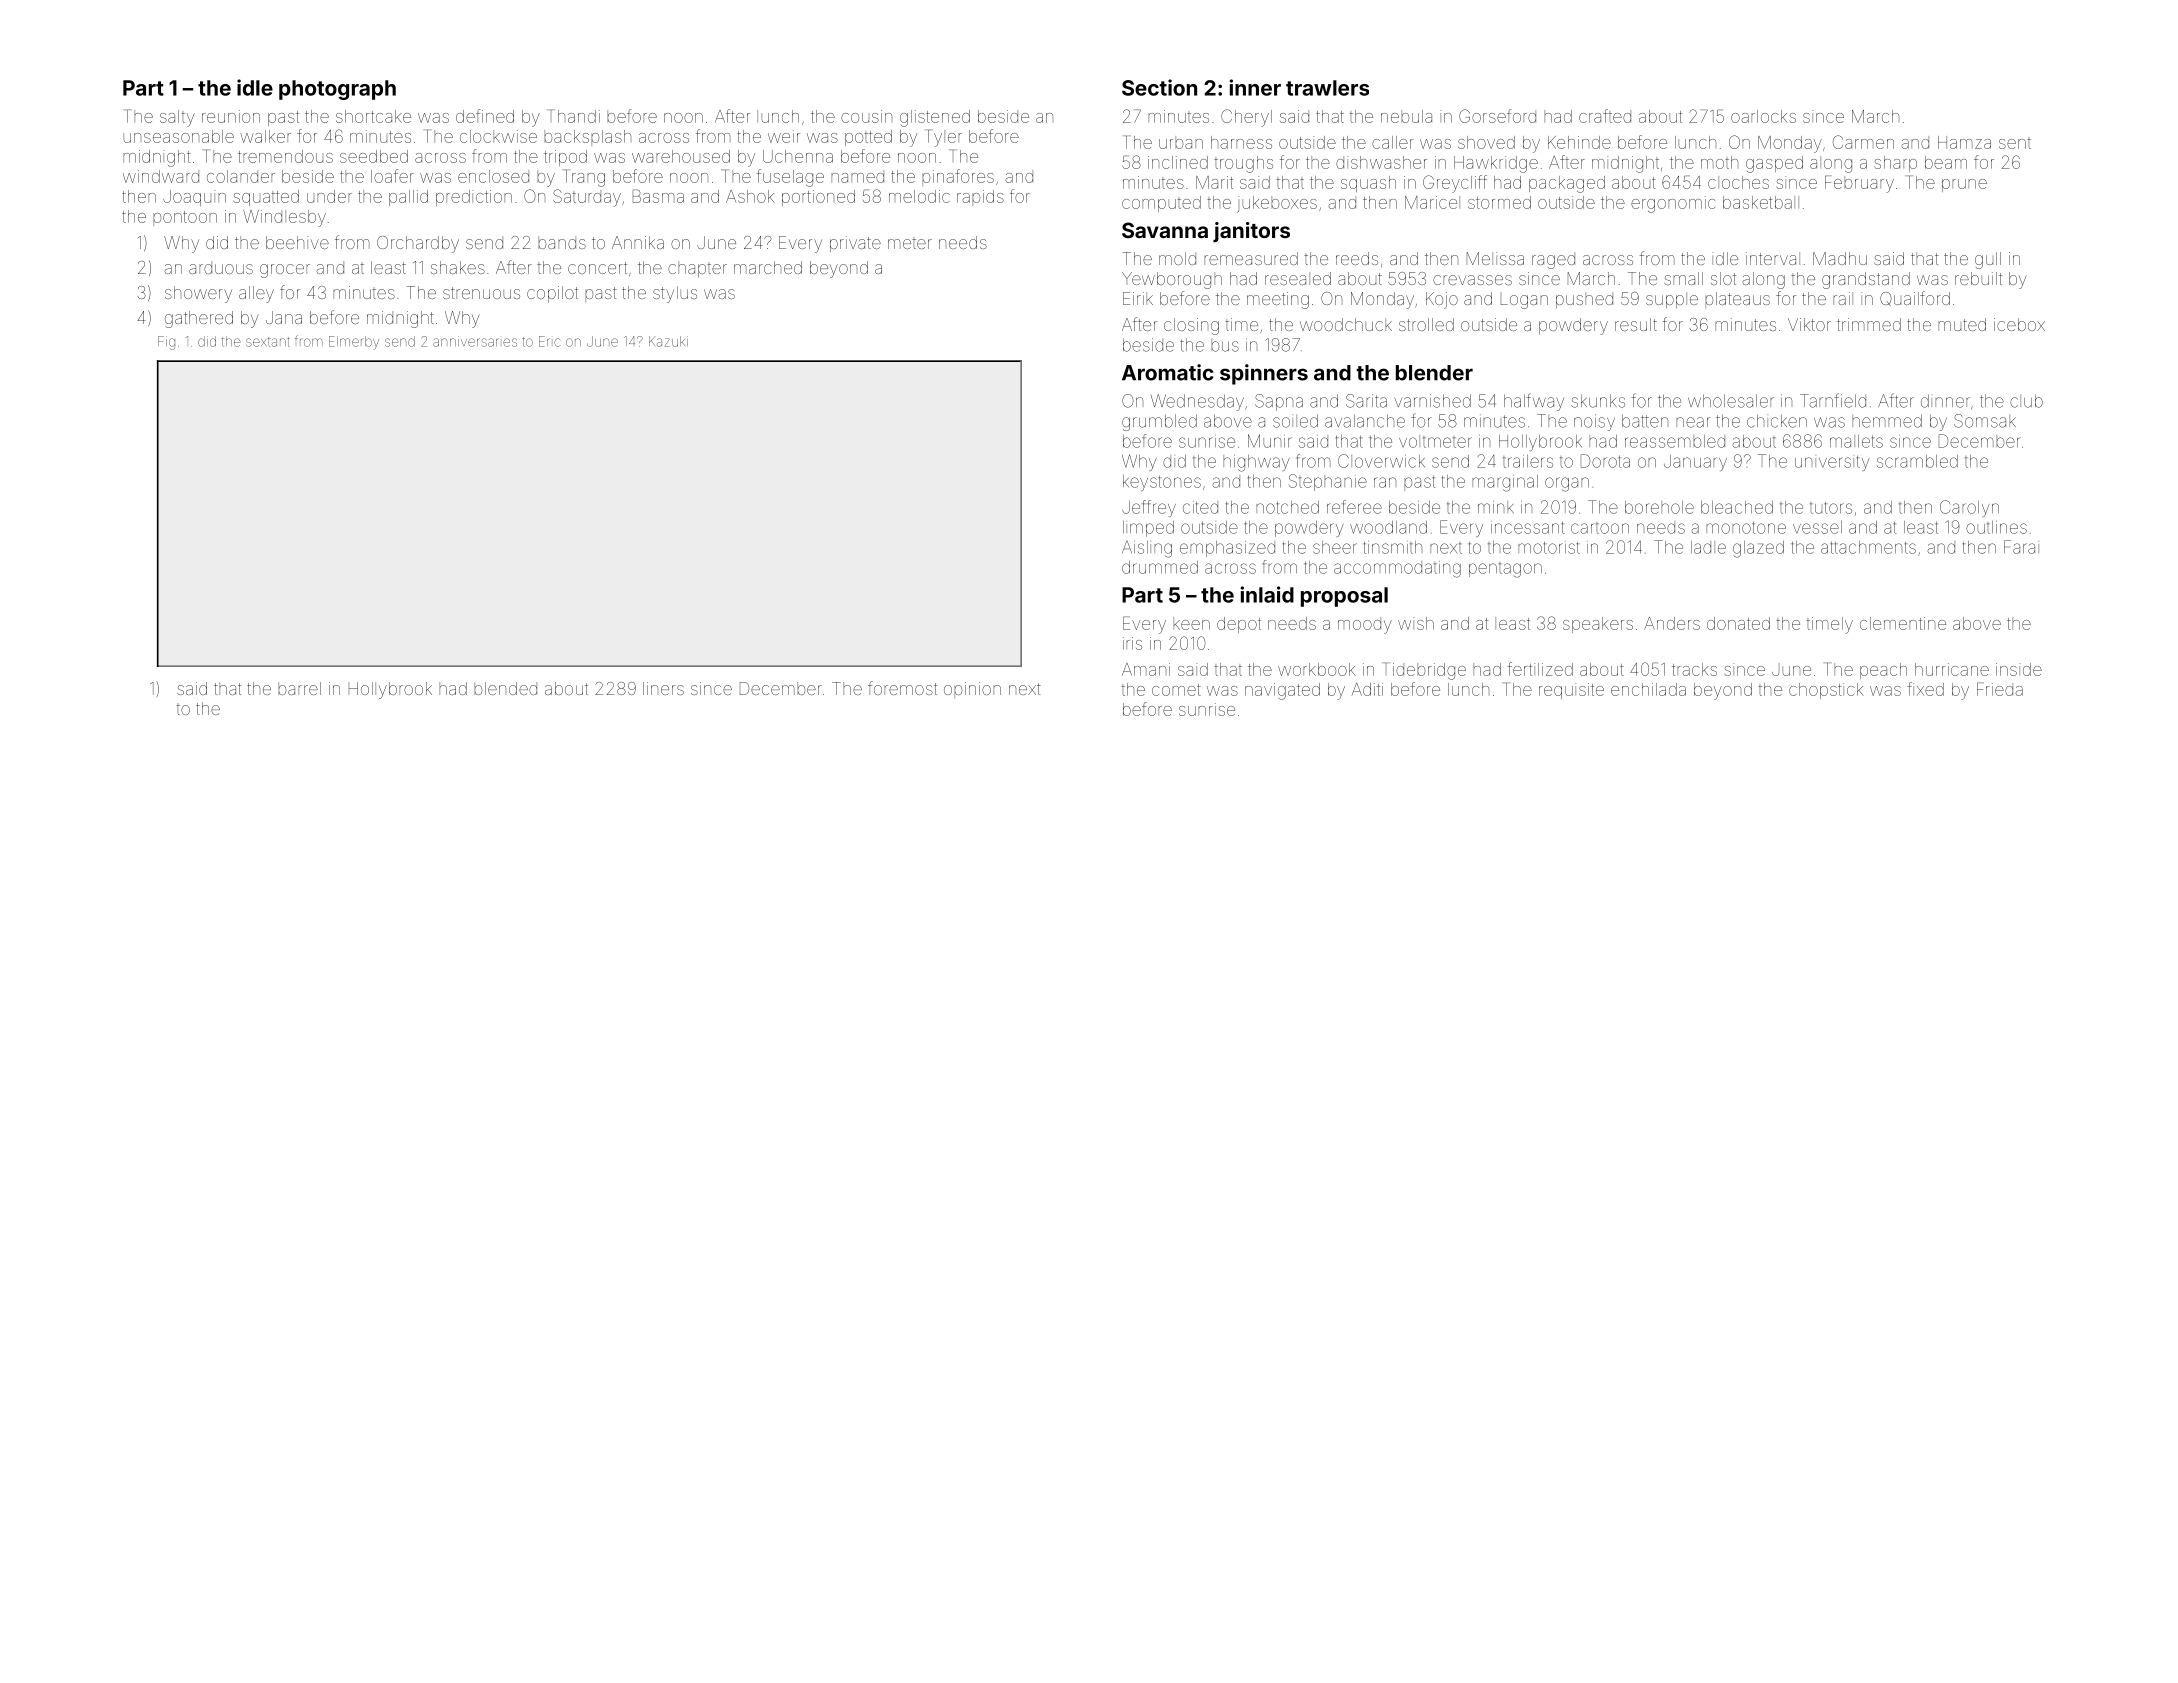 The height and width of the image is (1683, 2178). What do you see at coordinates (1147, 549) in the image?
I see `Aisling` at bounding box center [1147, 549].
